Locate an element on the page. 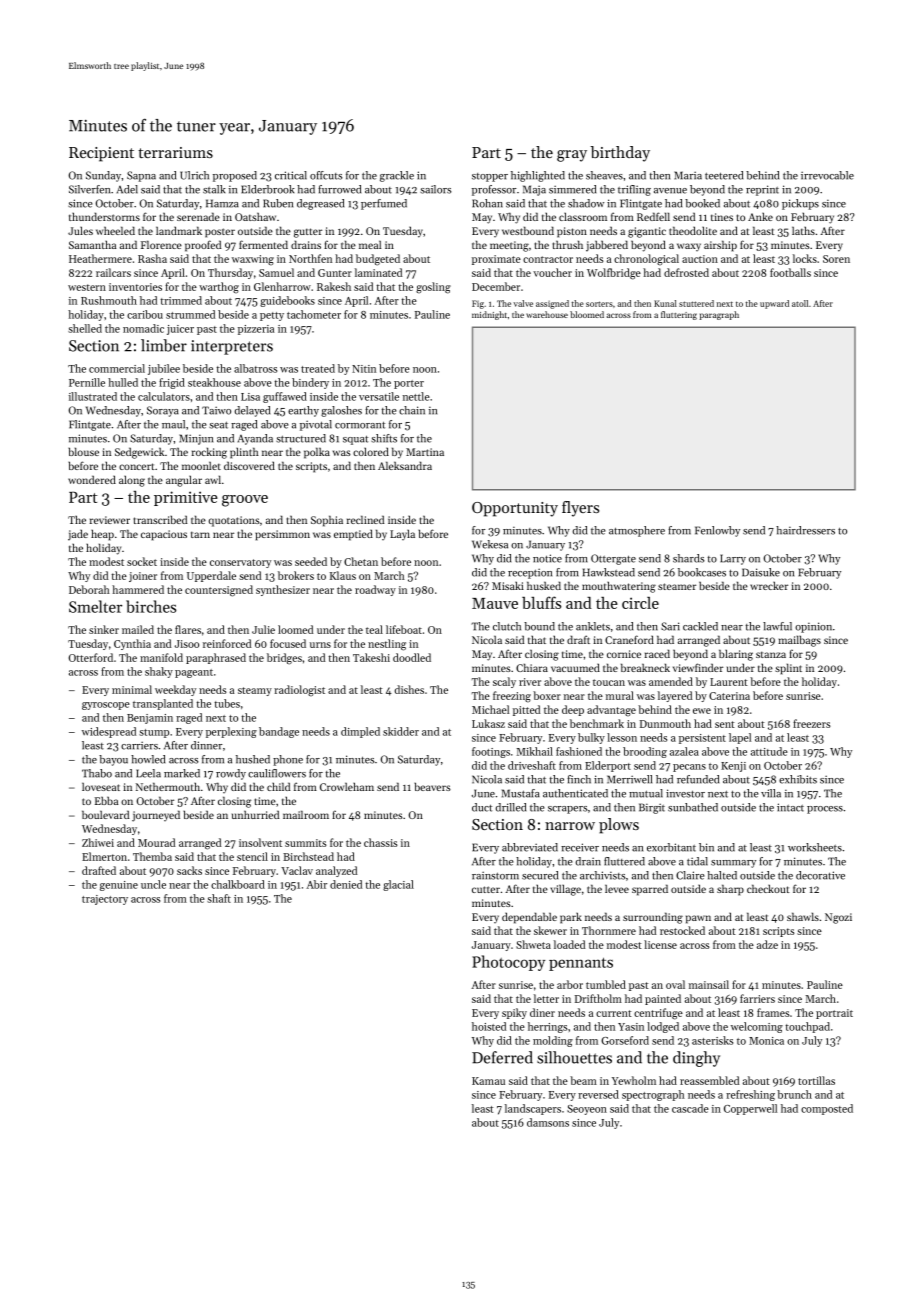 The image size is (924, 1308). process is located at coordinates (825, 810).
